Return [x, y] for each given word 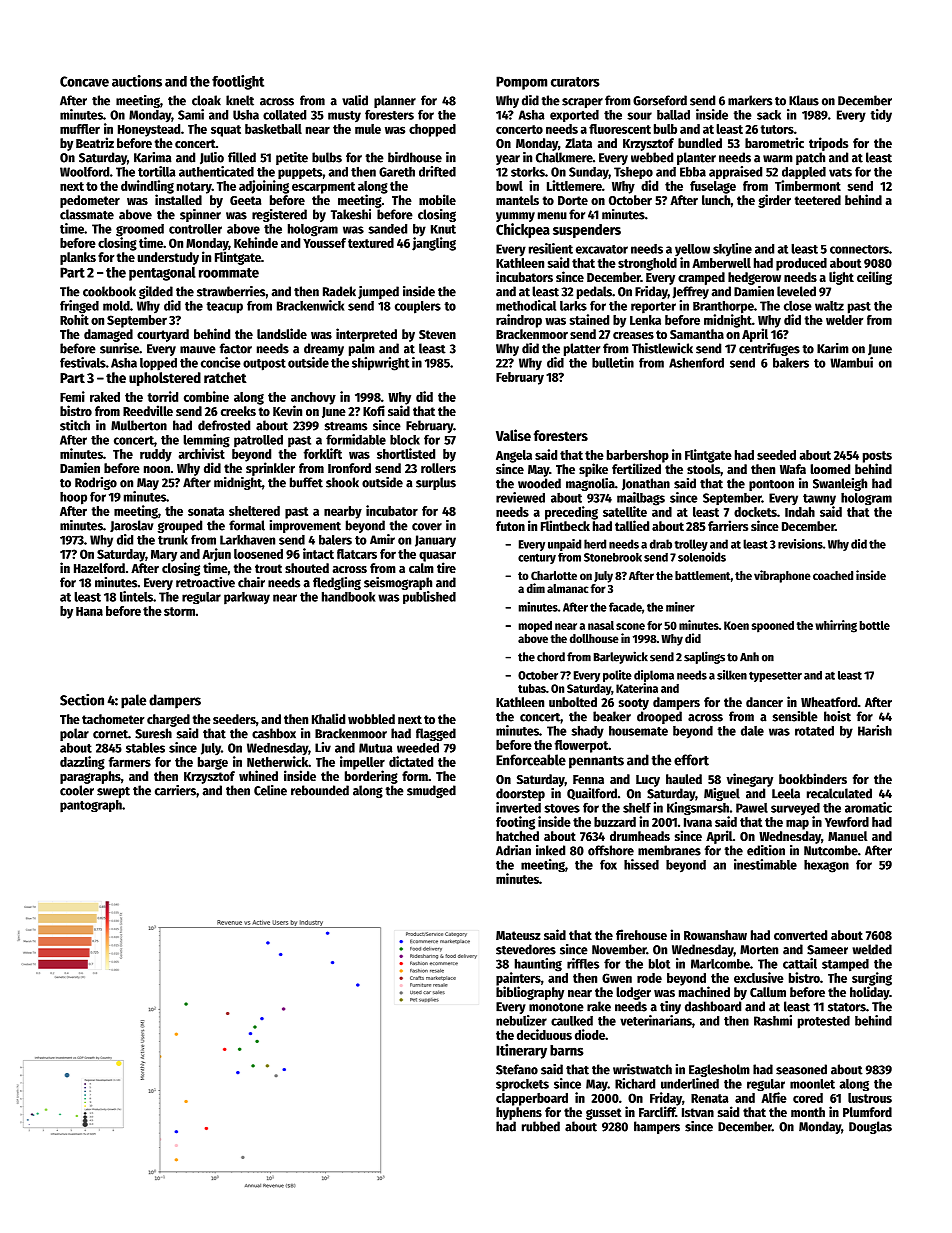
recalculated [839, 793]
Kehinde [256, 242]
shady [587, 732]
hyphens [519, 1113]
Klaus [804, 100]
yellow [692, 250]
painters [518, 979]
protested [824, 1022]
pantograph [91, 806]
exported [574, 116]
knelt [240, 100]
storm [179, 611]
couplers [418, 307]
